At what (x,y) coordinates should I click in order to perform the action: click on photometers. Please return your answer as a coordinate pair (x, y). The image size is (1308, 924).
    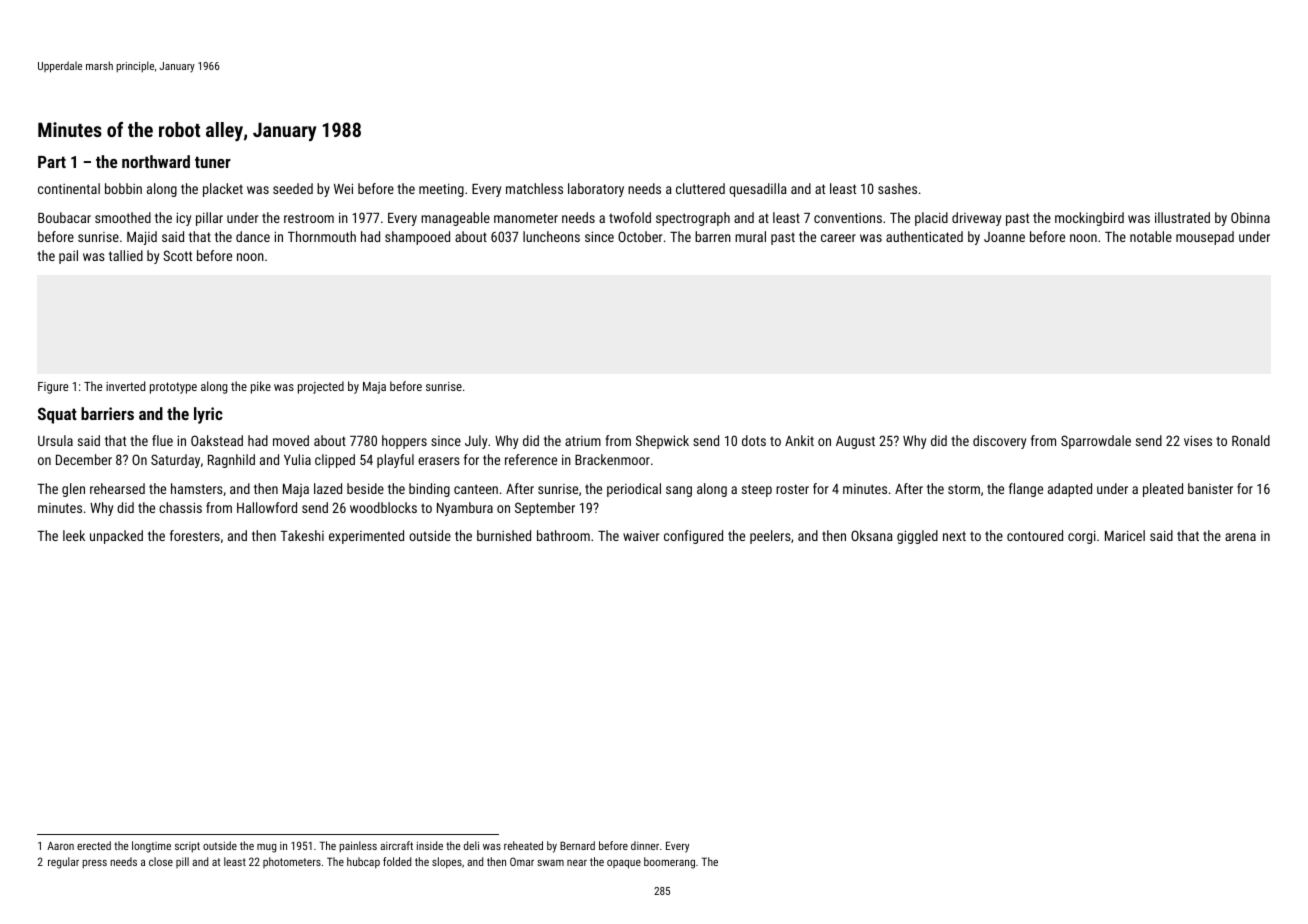
    Looking at the image, I should click on (292, 862).
